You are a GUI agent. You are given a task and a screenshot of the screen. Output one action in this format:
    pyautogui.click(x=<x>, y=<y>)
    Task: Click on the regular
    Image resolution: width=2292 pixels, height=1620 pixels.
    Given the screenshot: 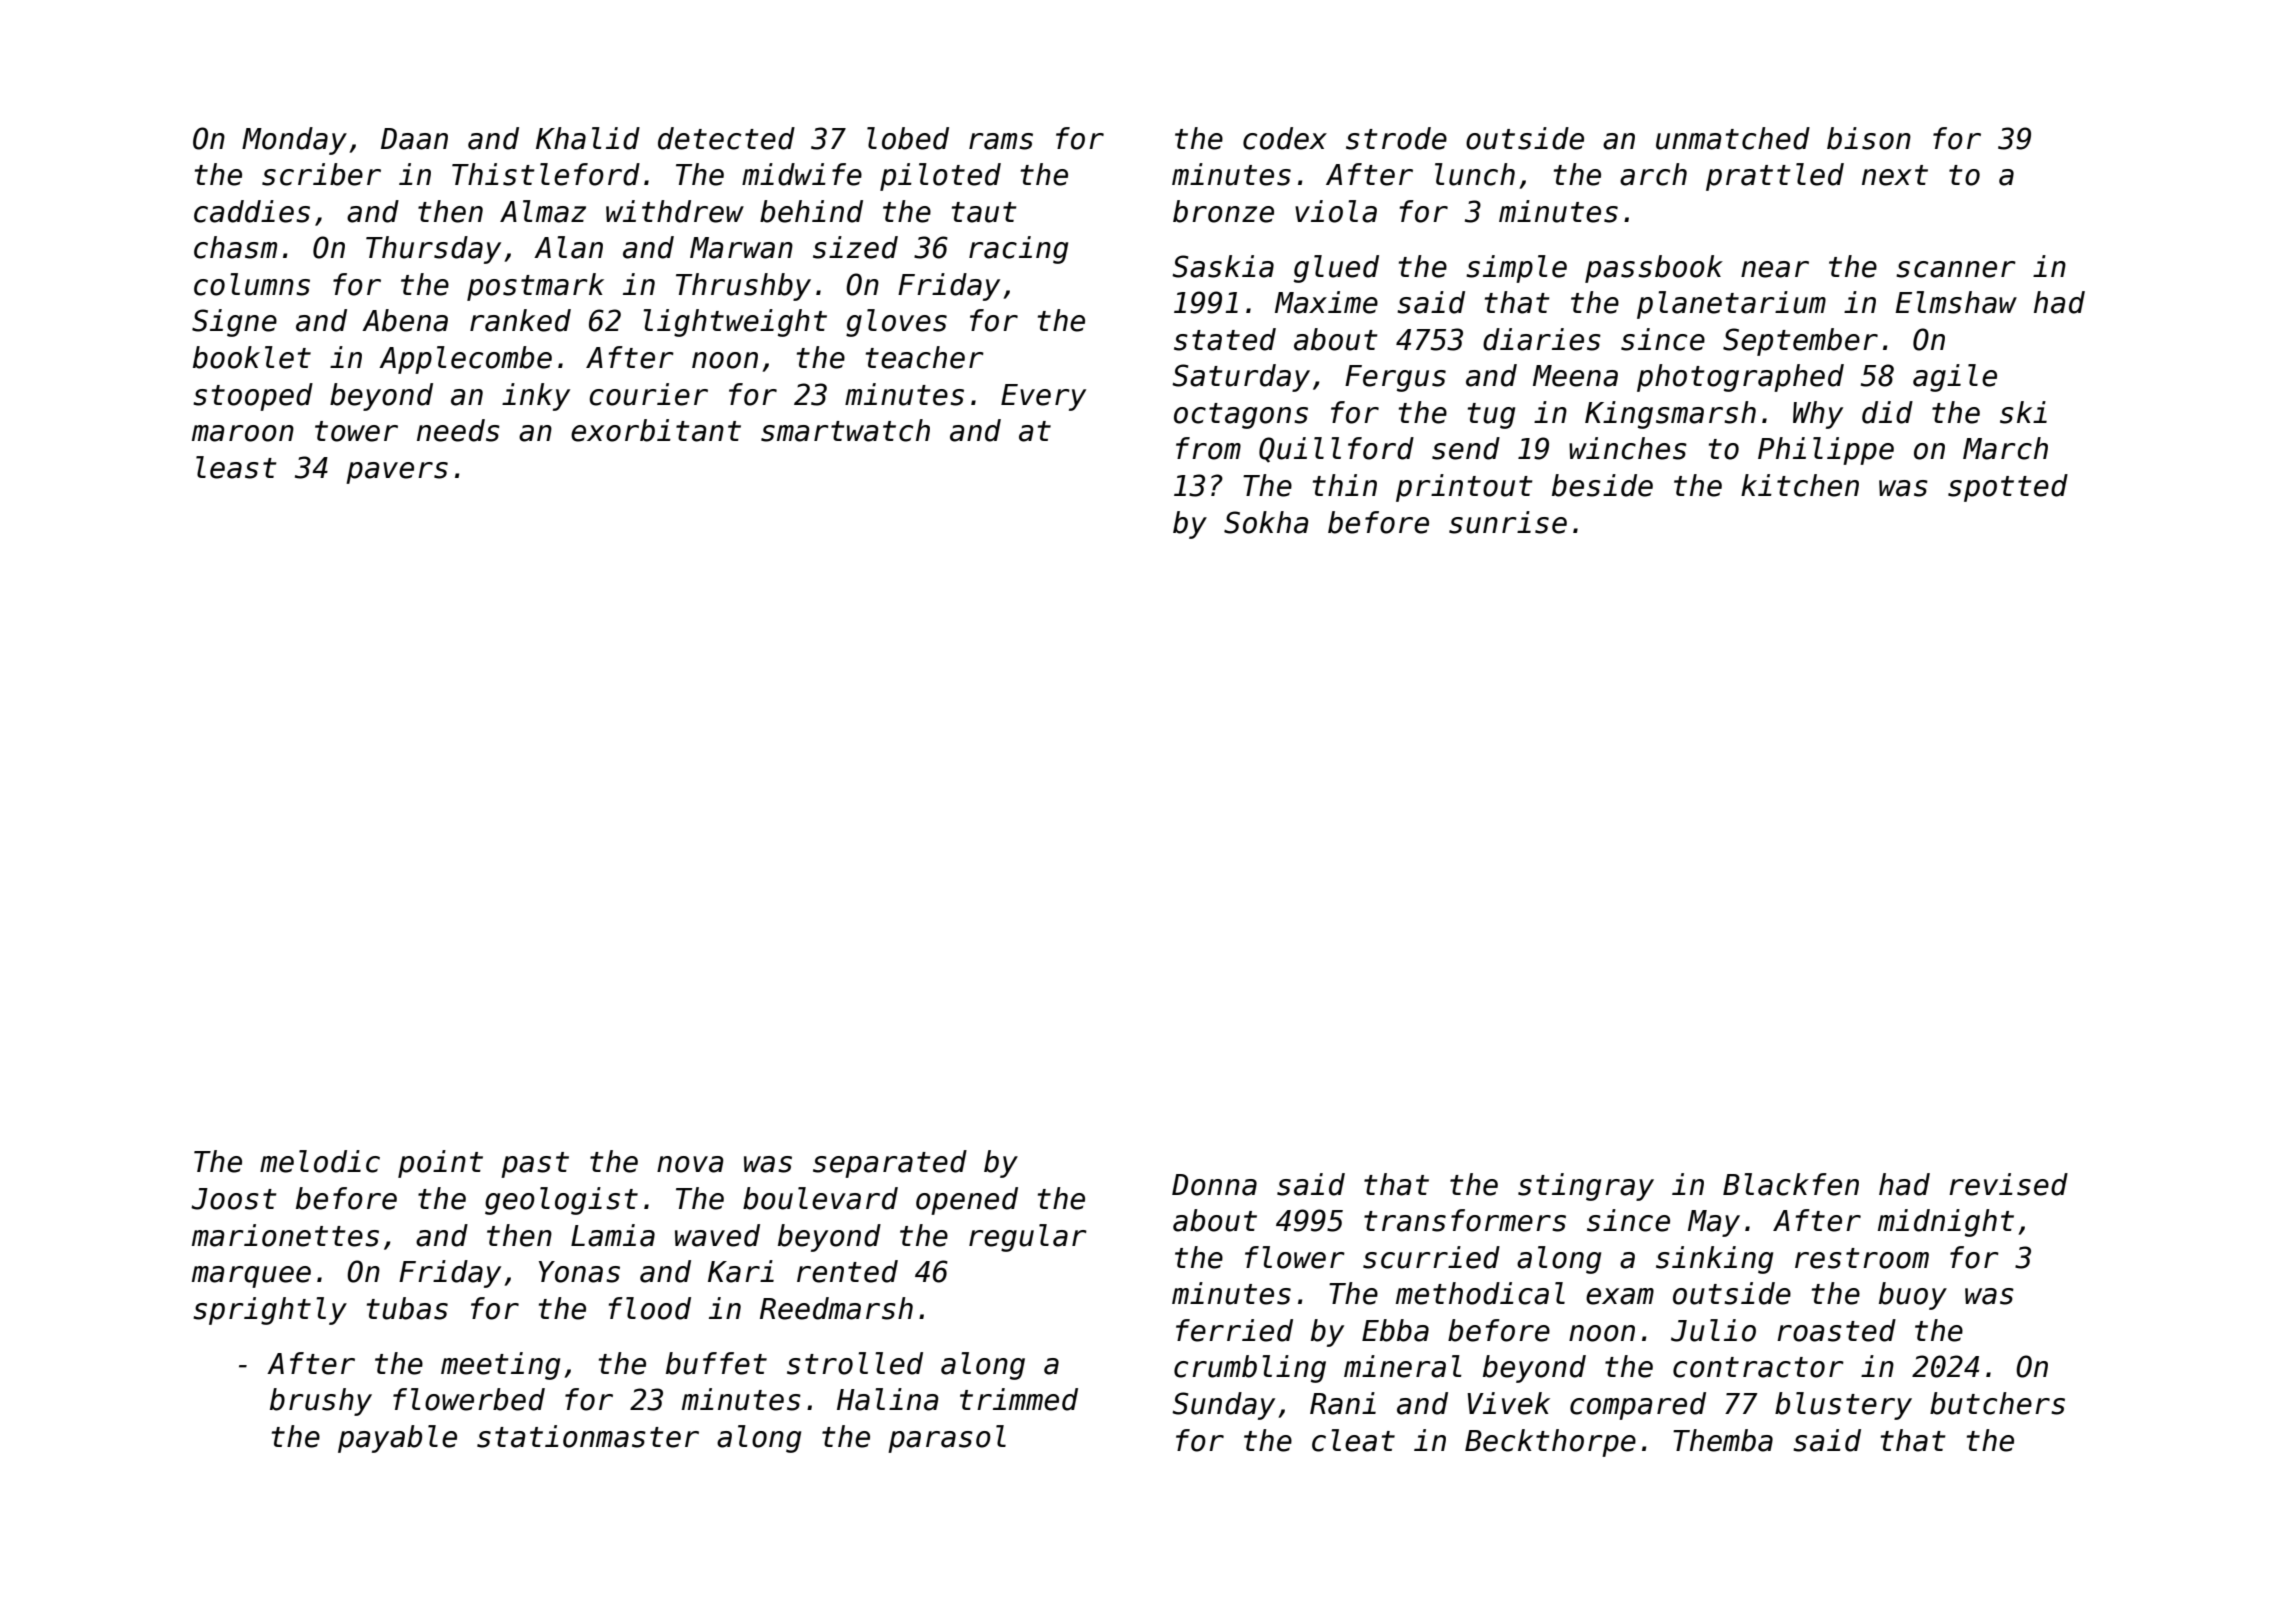 What is the action you would take?
    pyautogui.click(x=1028, y=1238)
